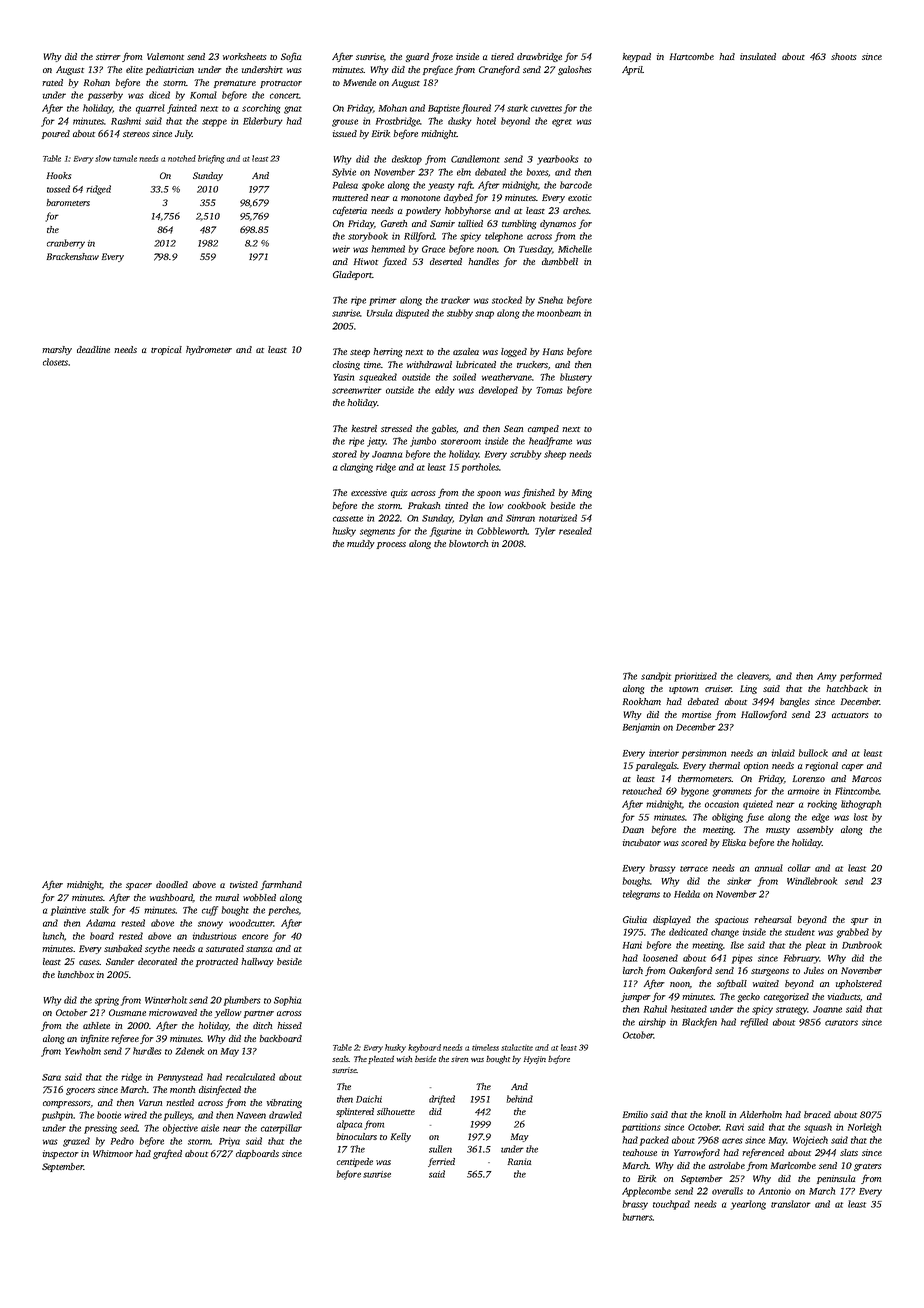  Describe the element at coordinates (355, 1112) in the document. I see `splintered` at that location.
